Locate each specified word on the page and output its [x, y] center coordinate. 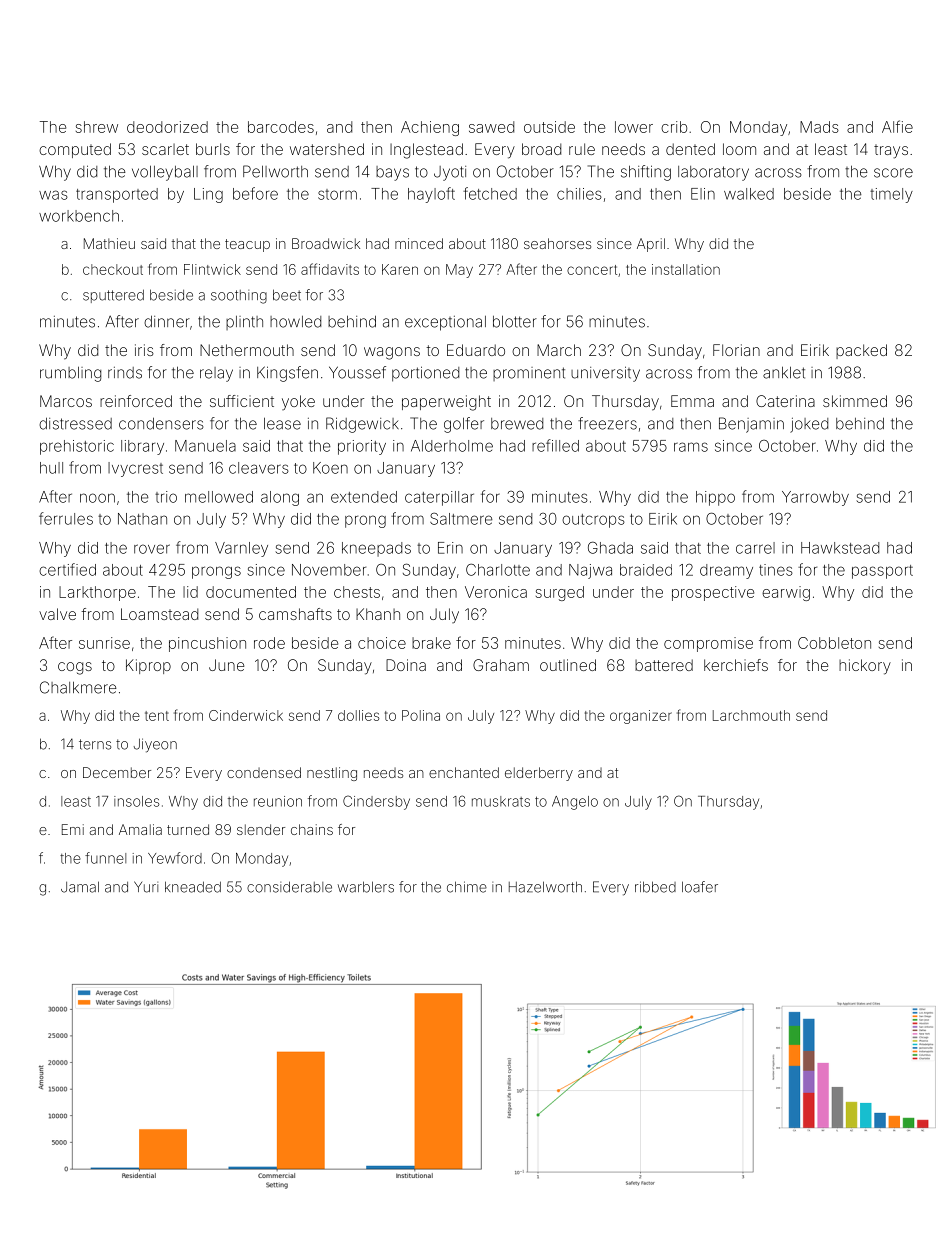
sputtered [113, 296]
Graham [501, 665]
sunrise [104, 643]
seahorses [557, 243]
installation [686, 269]
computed [75, 150]
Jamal [80, 887]
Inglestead [426, 151]
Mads [819, 127]
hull [51, 468]
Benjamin [751, 425]
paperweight [446, 403]
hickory [865, 667]
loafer [700, 887]
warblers [366, 887]
